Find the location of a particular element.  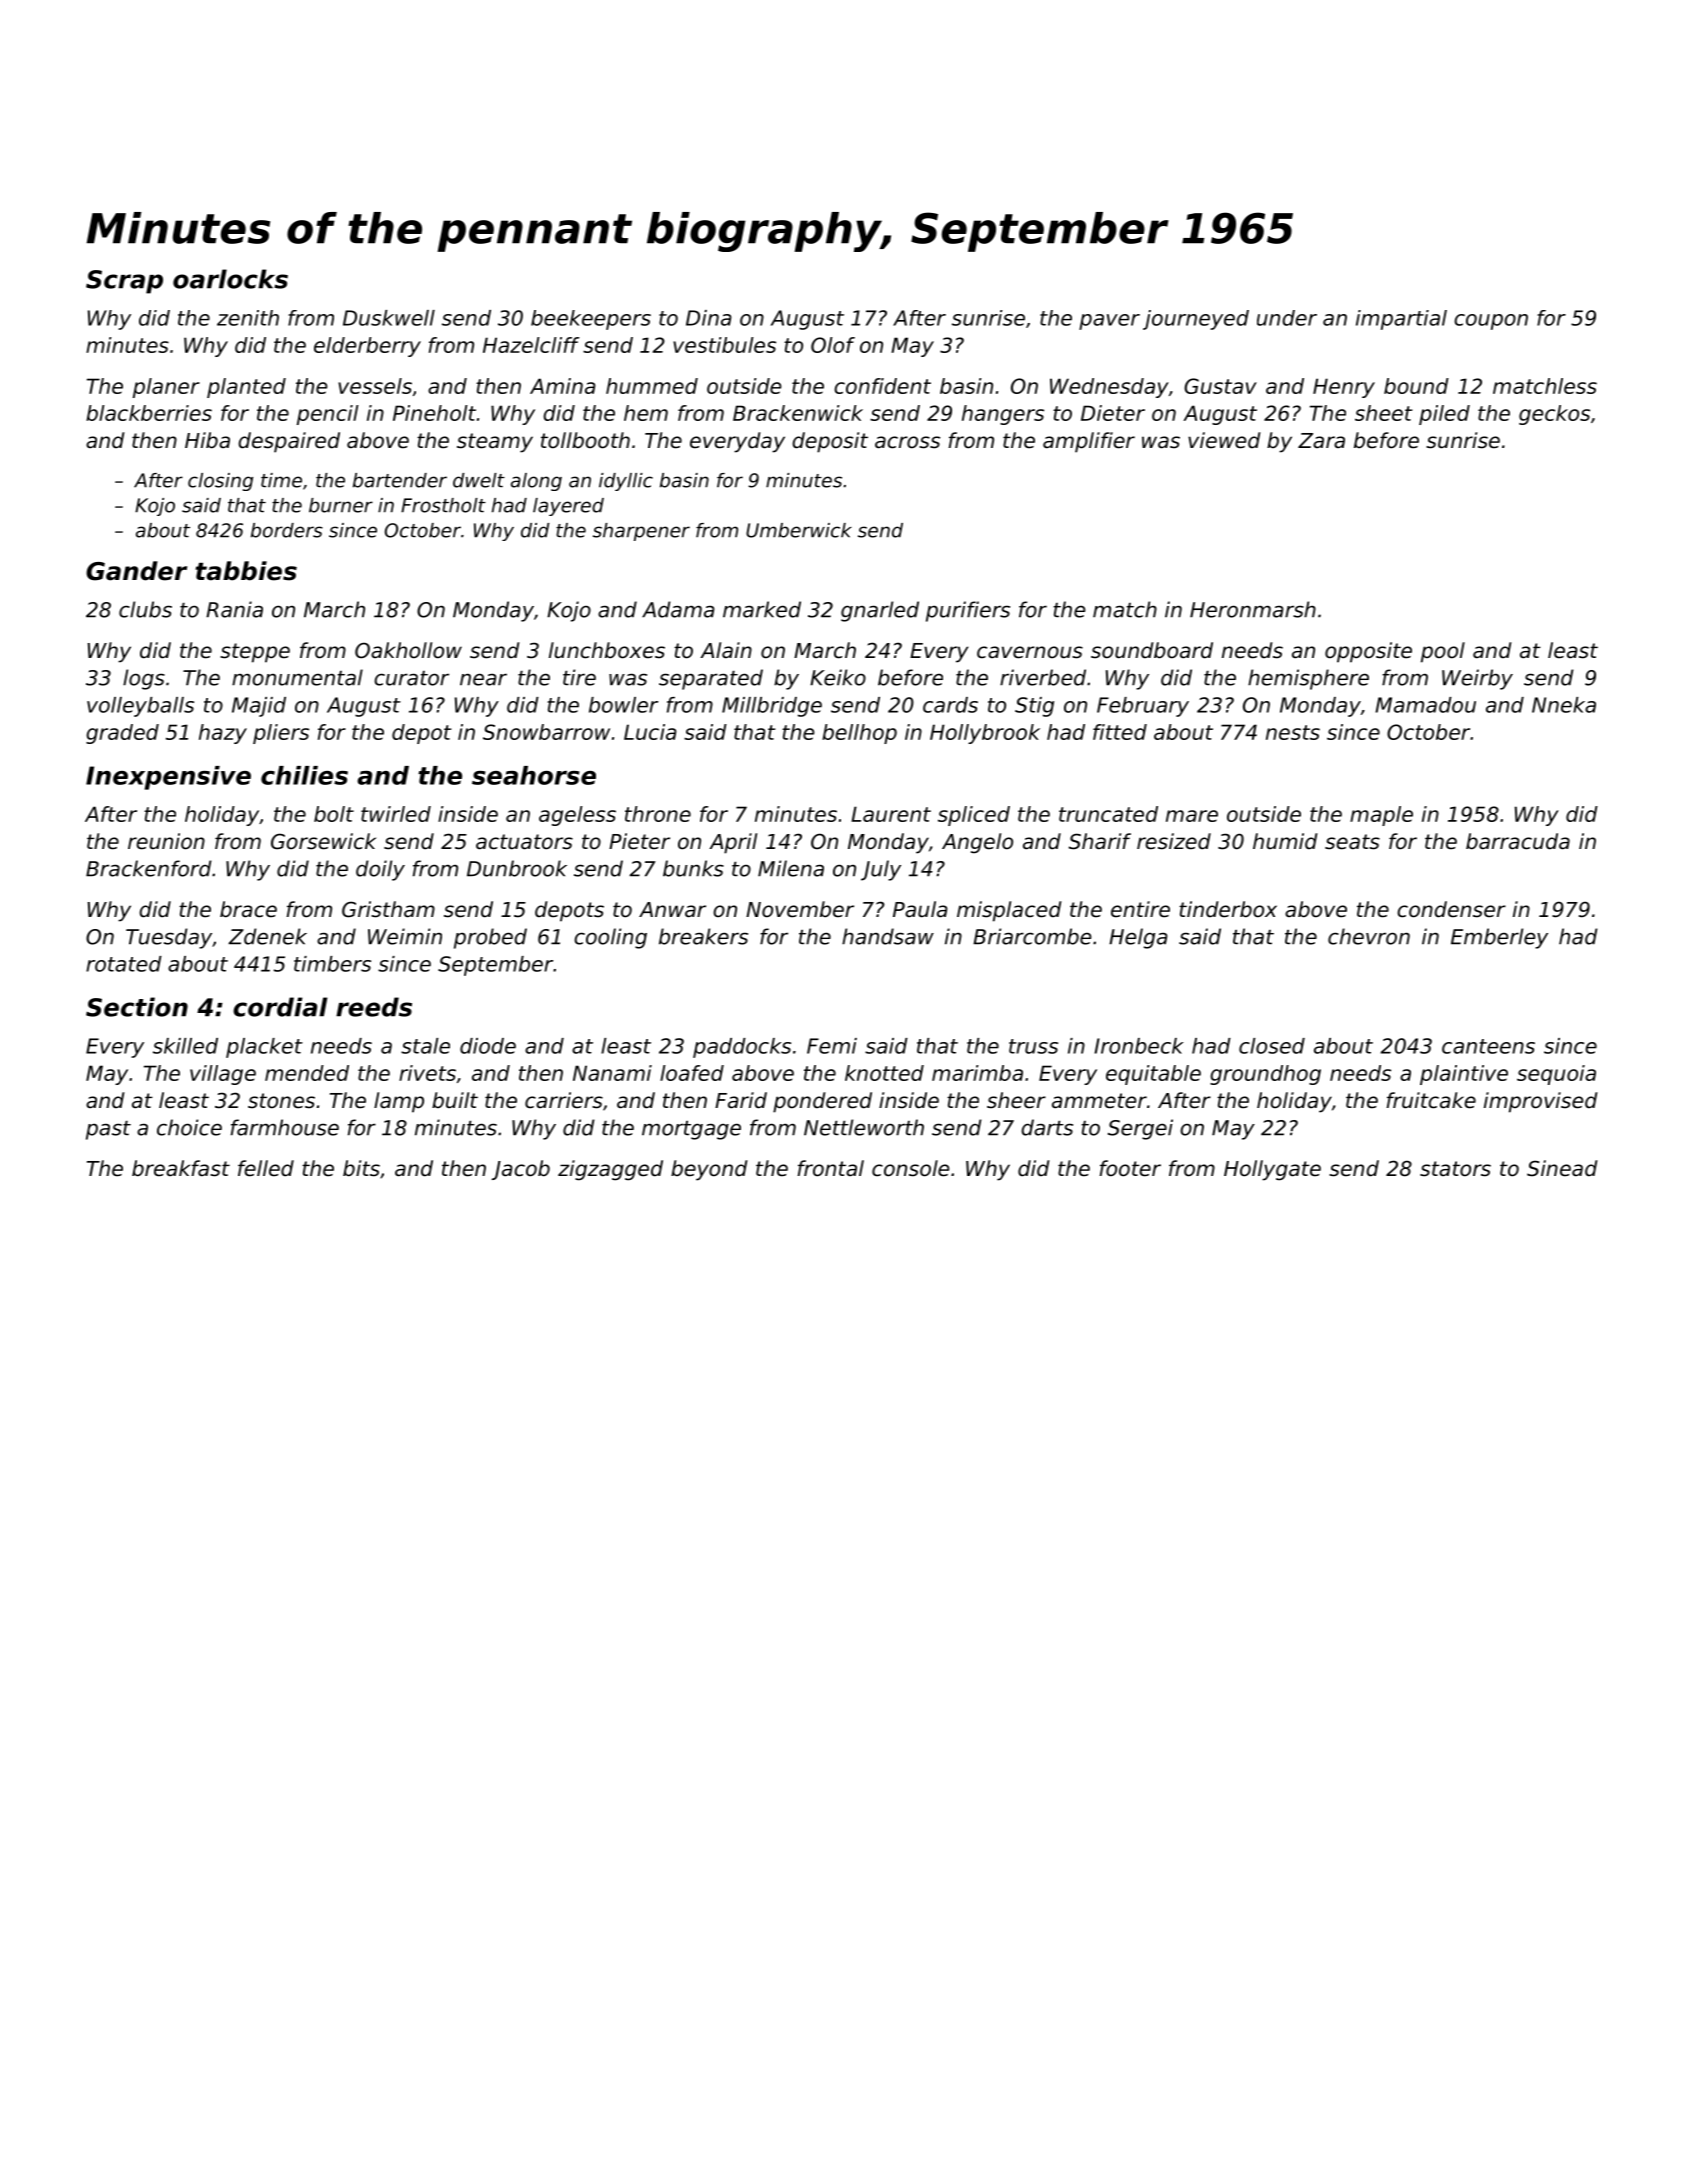

paver is located at coordinates (1109, 322).
